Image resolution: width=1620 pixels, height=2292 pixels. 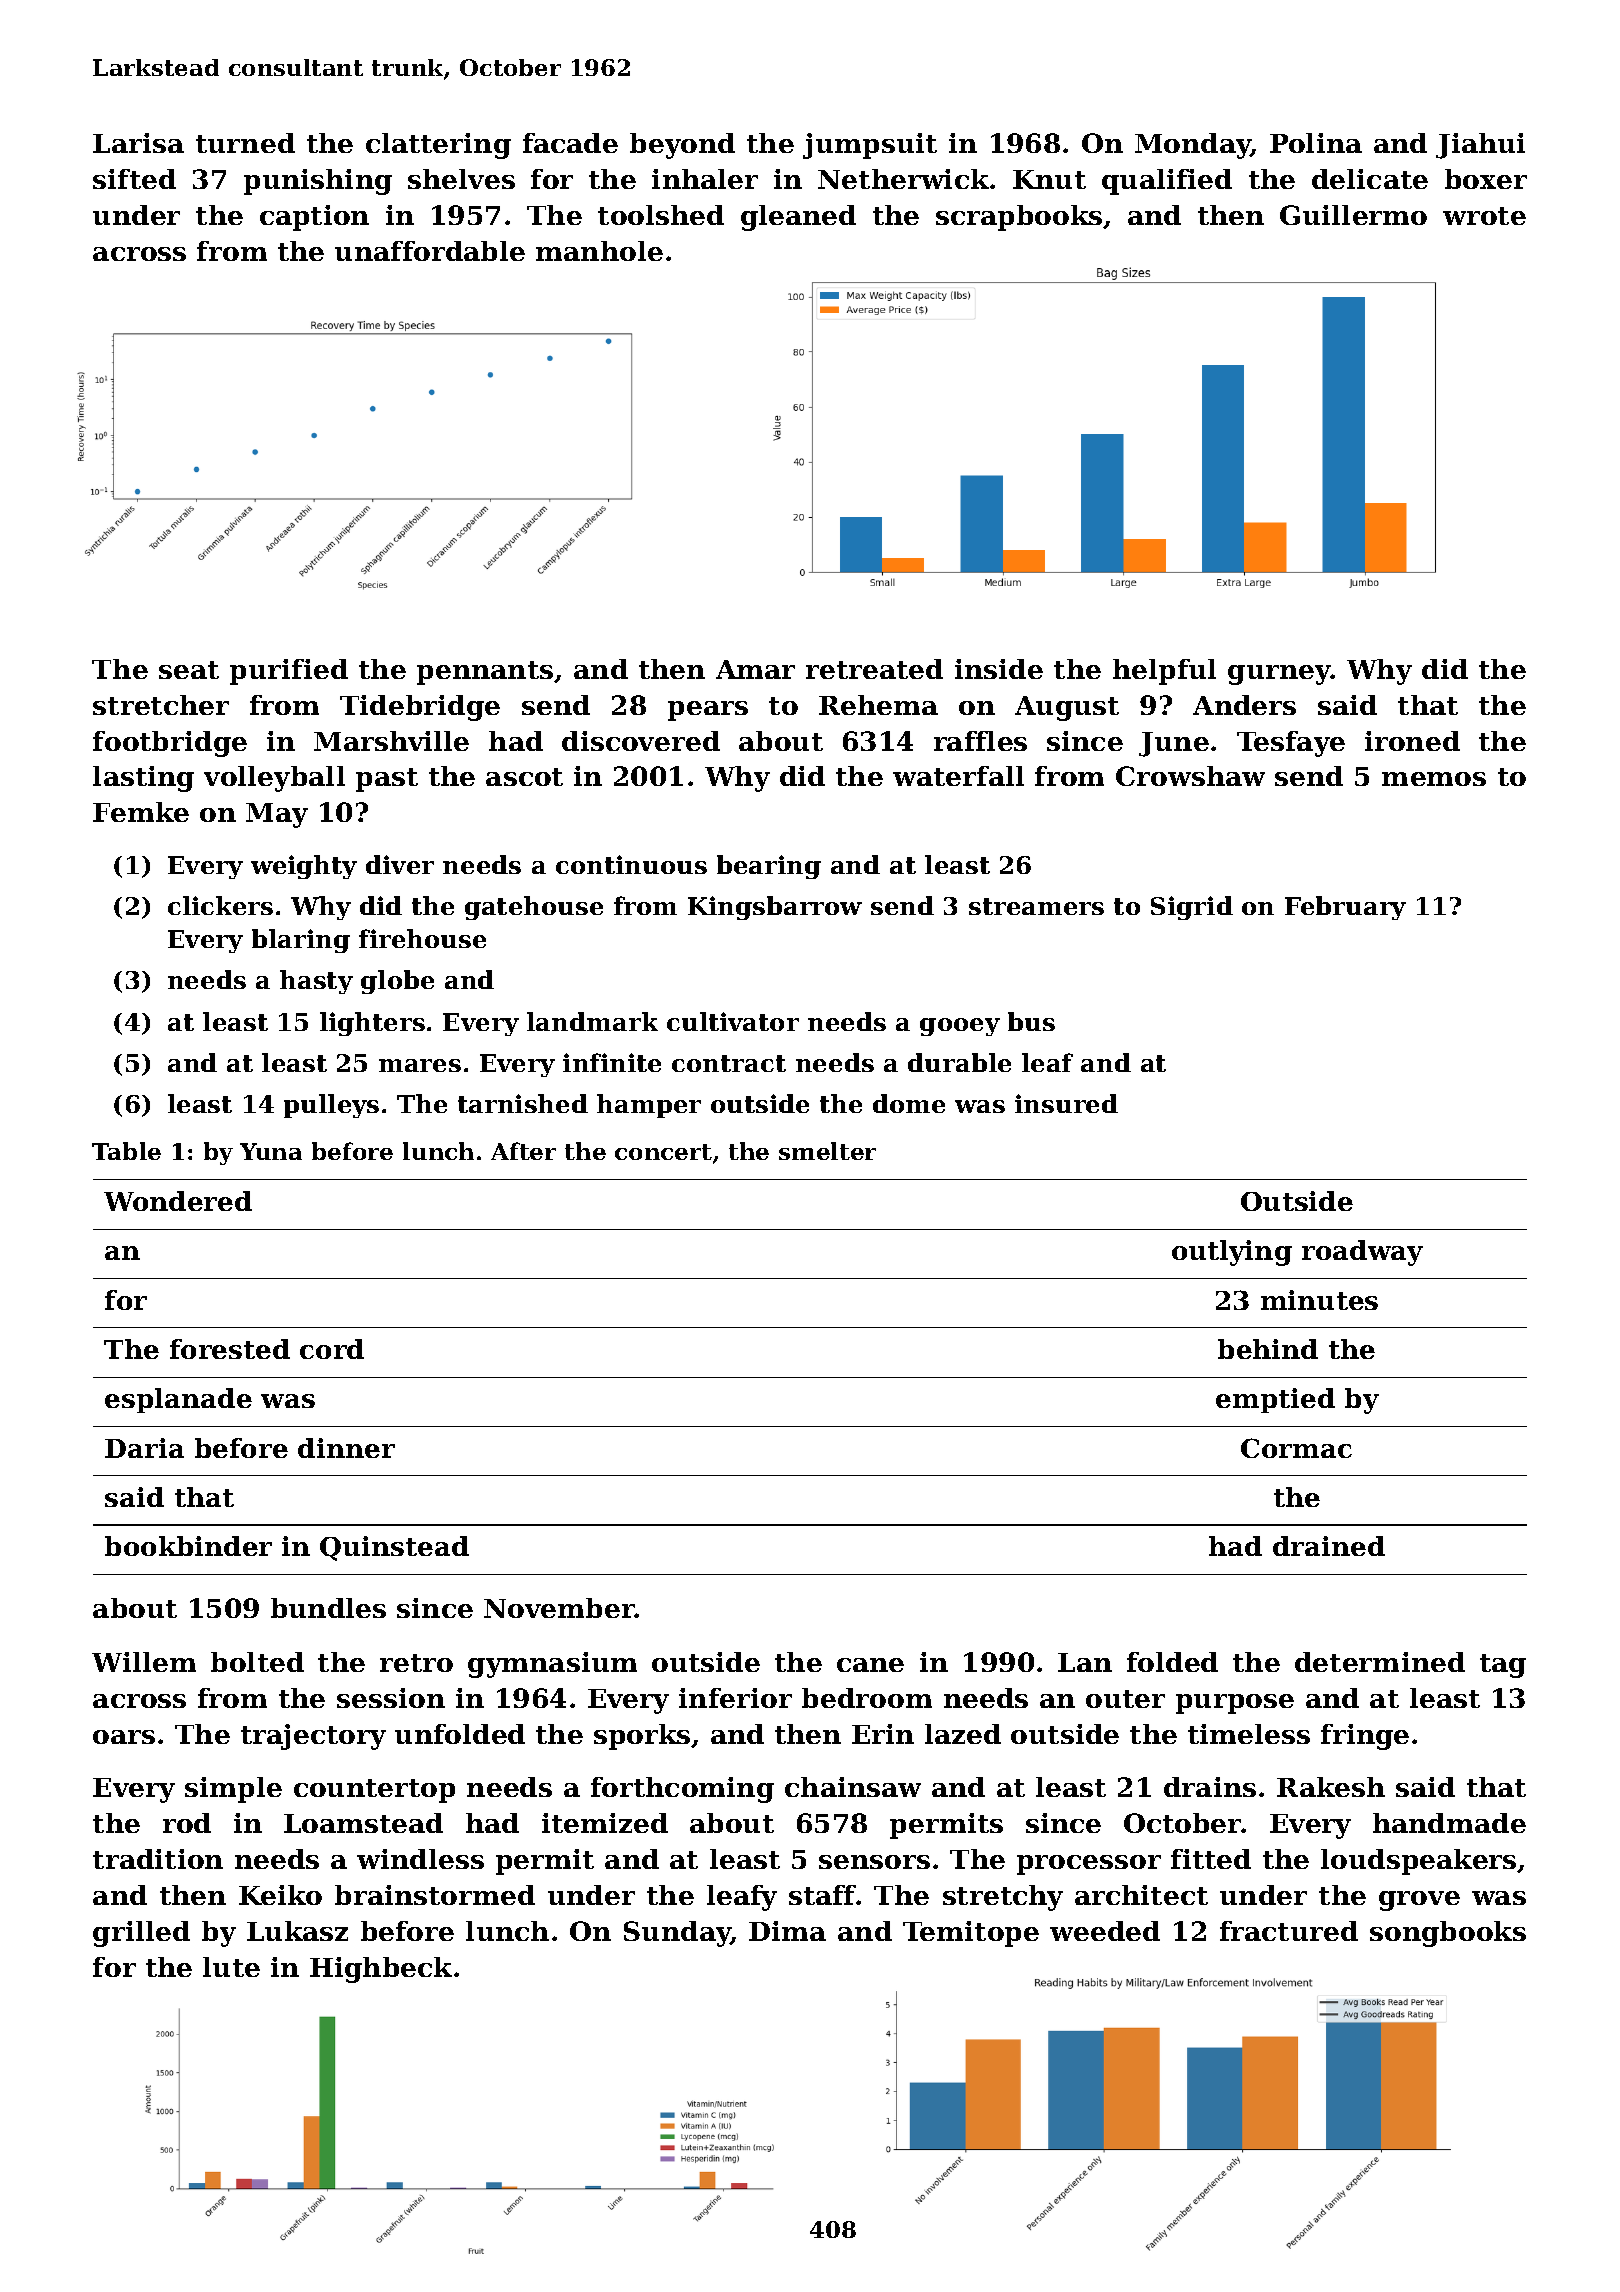 What do you see at coordinates (570, 143) in the page?
I see `facade` at bounding box center [570, 143].
